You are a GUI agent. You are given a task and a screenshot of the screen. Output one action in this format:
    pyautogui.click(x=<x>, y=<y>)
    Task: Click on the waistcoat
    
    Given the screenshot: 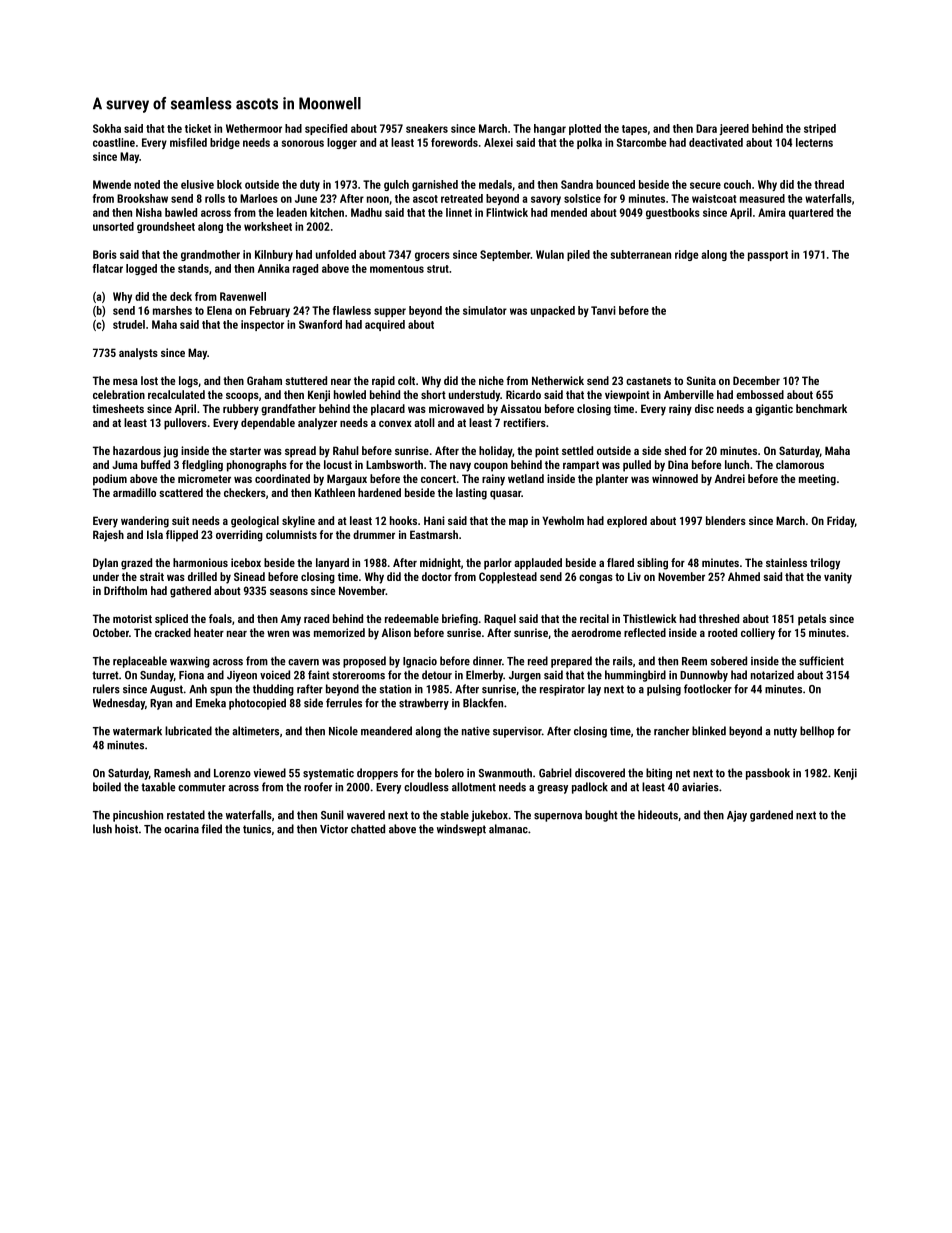 What is the action you would take?
    pyautogui.click(x=714, y=198)
